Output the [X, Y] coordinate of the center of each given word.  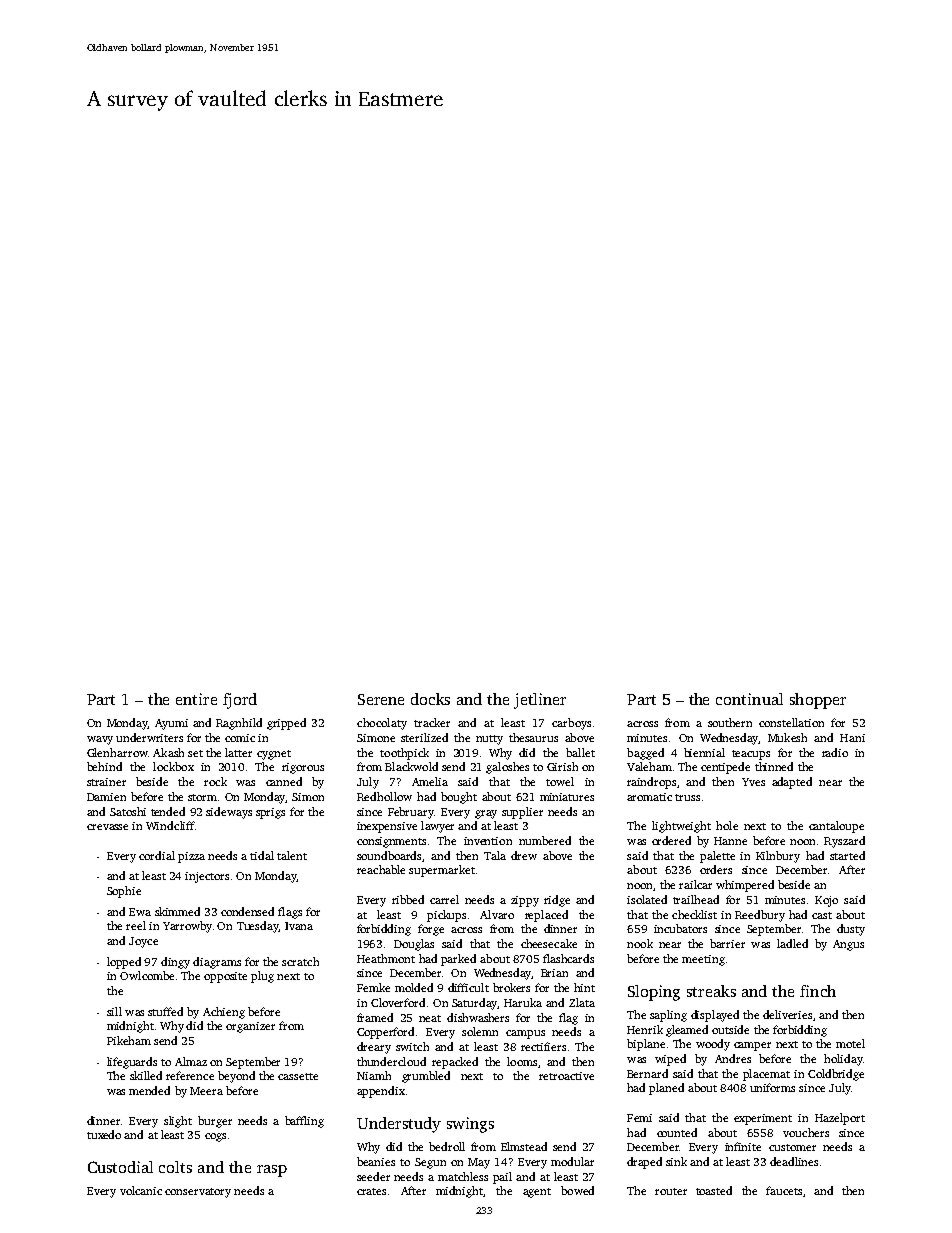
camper [752, 1046]
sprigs [270, 813]
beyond [236, 1077]
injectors [207, 877]
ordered [671, 840]
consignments [391, 842]
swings [470, 1125]
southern [730, 722]
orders [716, 869]
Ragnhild [239, 724]
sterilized [424, 737]
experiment [763, 1119]
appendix [381, 1092]
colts [175, 1167]
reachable [381, 869]
